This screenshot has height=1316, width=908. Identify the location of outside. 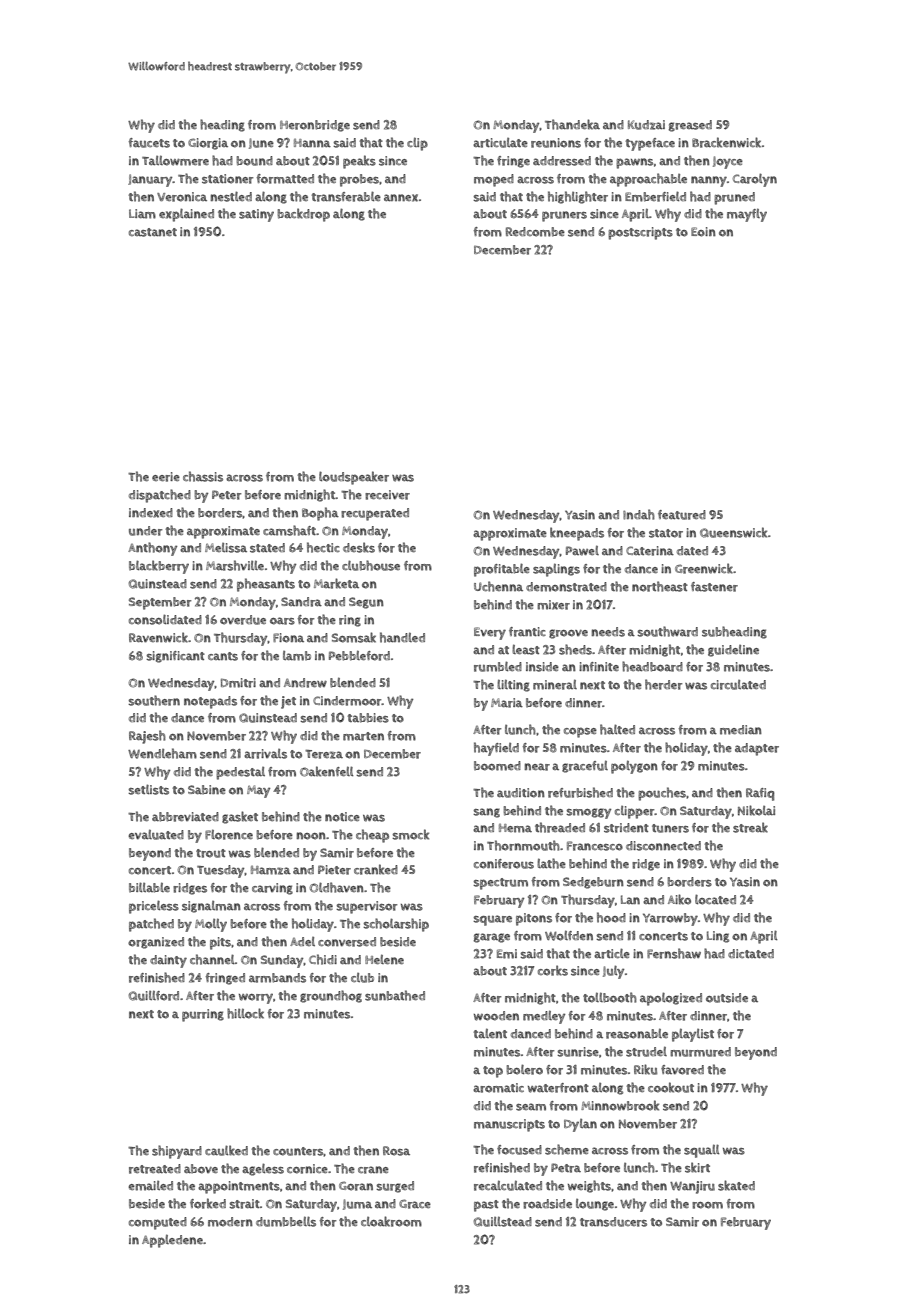
(727, 998).
